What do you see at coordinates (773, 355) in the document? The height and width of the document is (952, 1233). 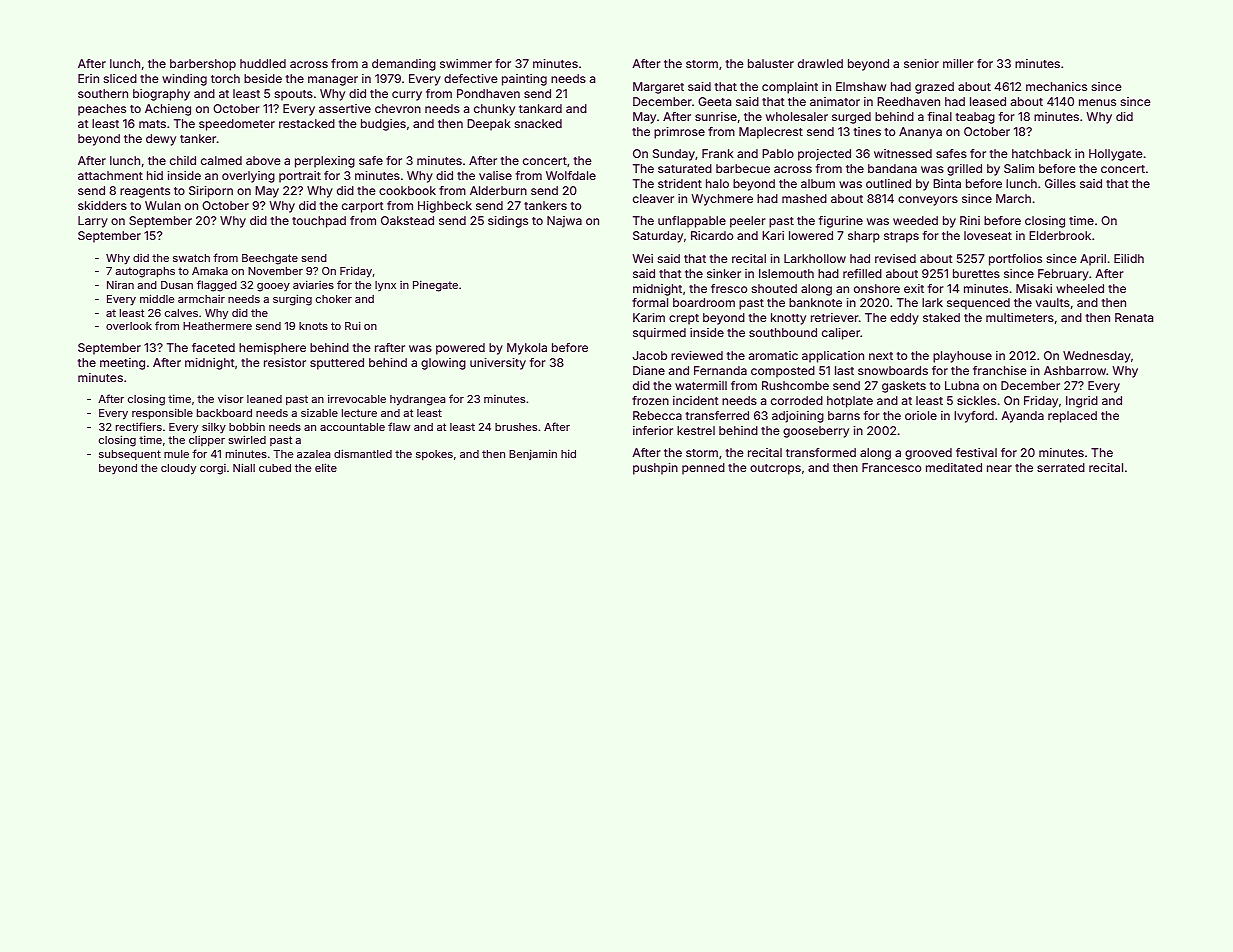 I see `aromatic` at bounding box center [773, 355].
